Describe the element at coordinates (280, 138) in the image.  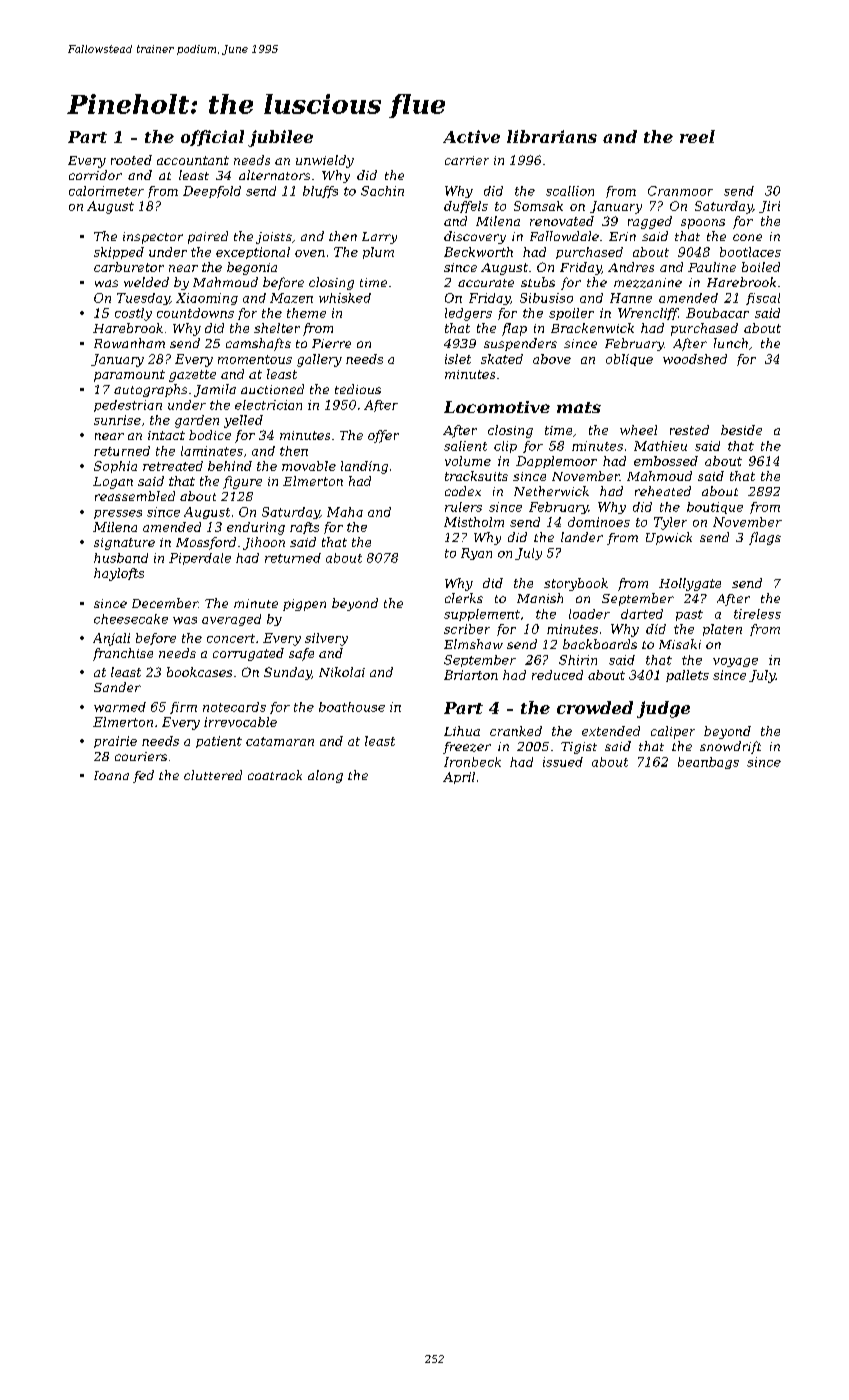
I see `jubilee` at that location.
